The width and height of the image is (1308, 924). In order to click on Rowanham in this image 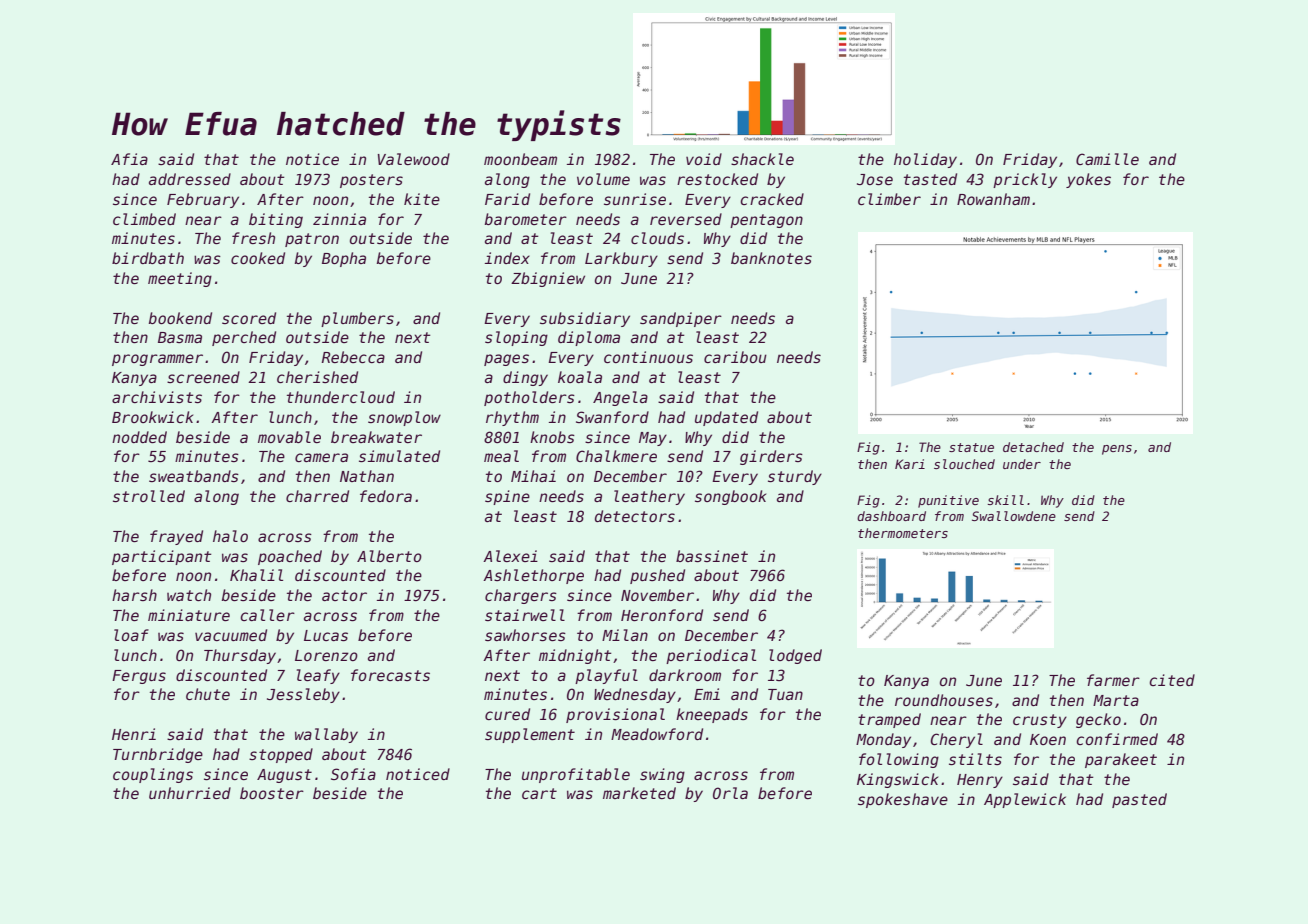, I will do `click(993, 199)`.
